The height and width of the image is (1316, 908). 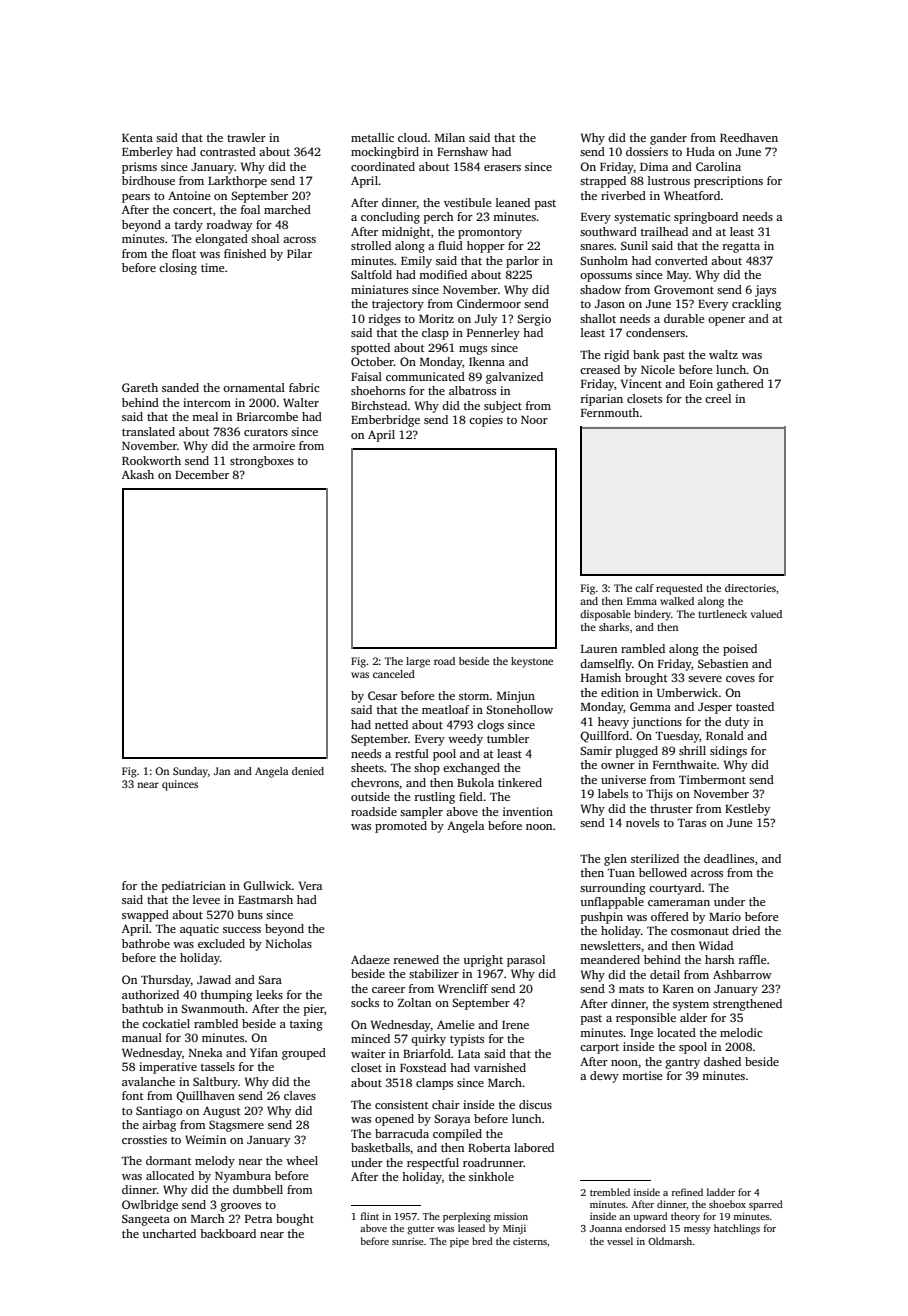 I want to click on pipe, so click(x=459, y=1243).
